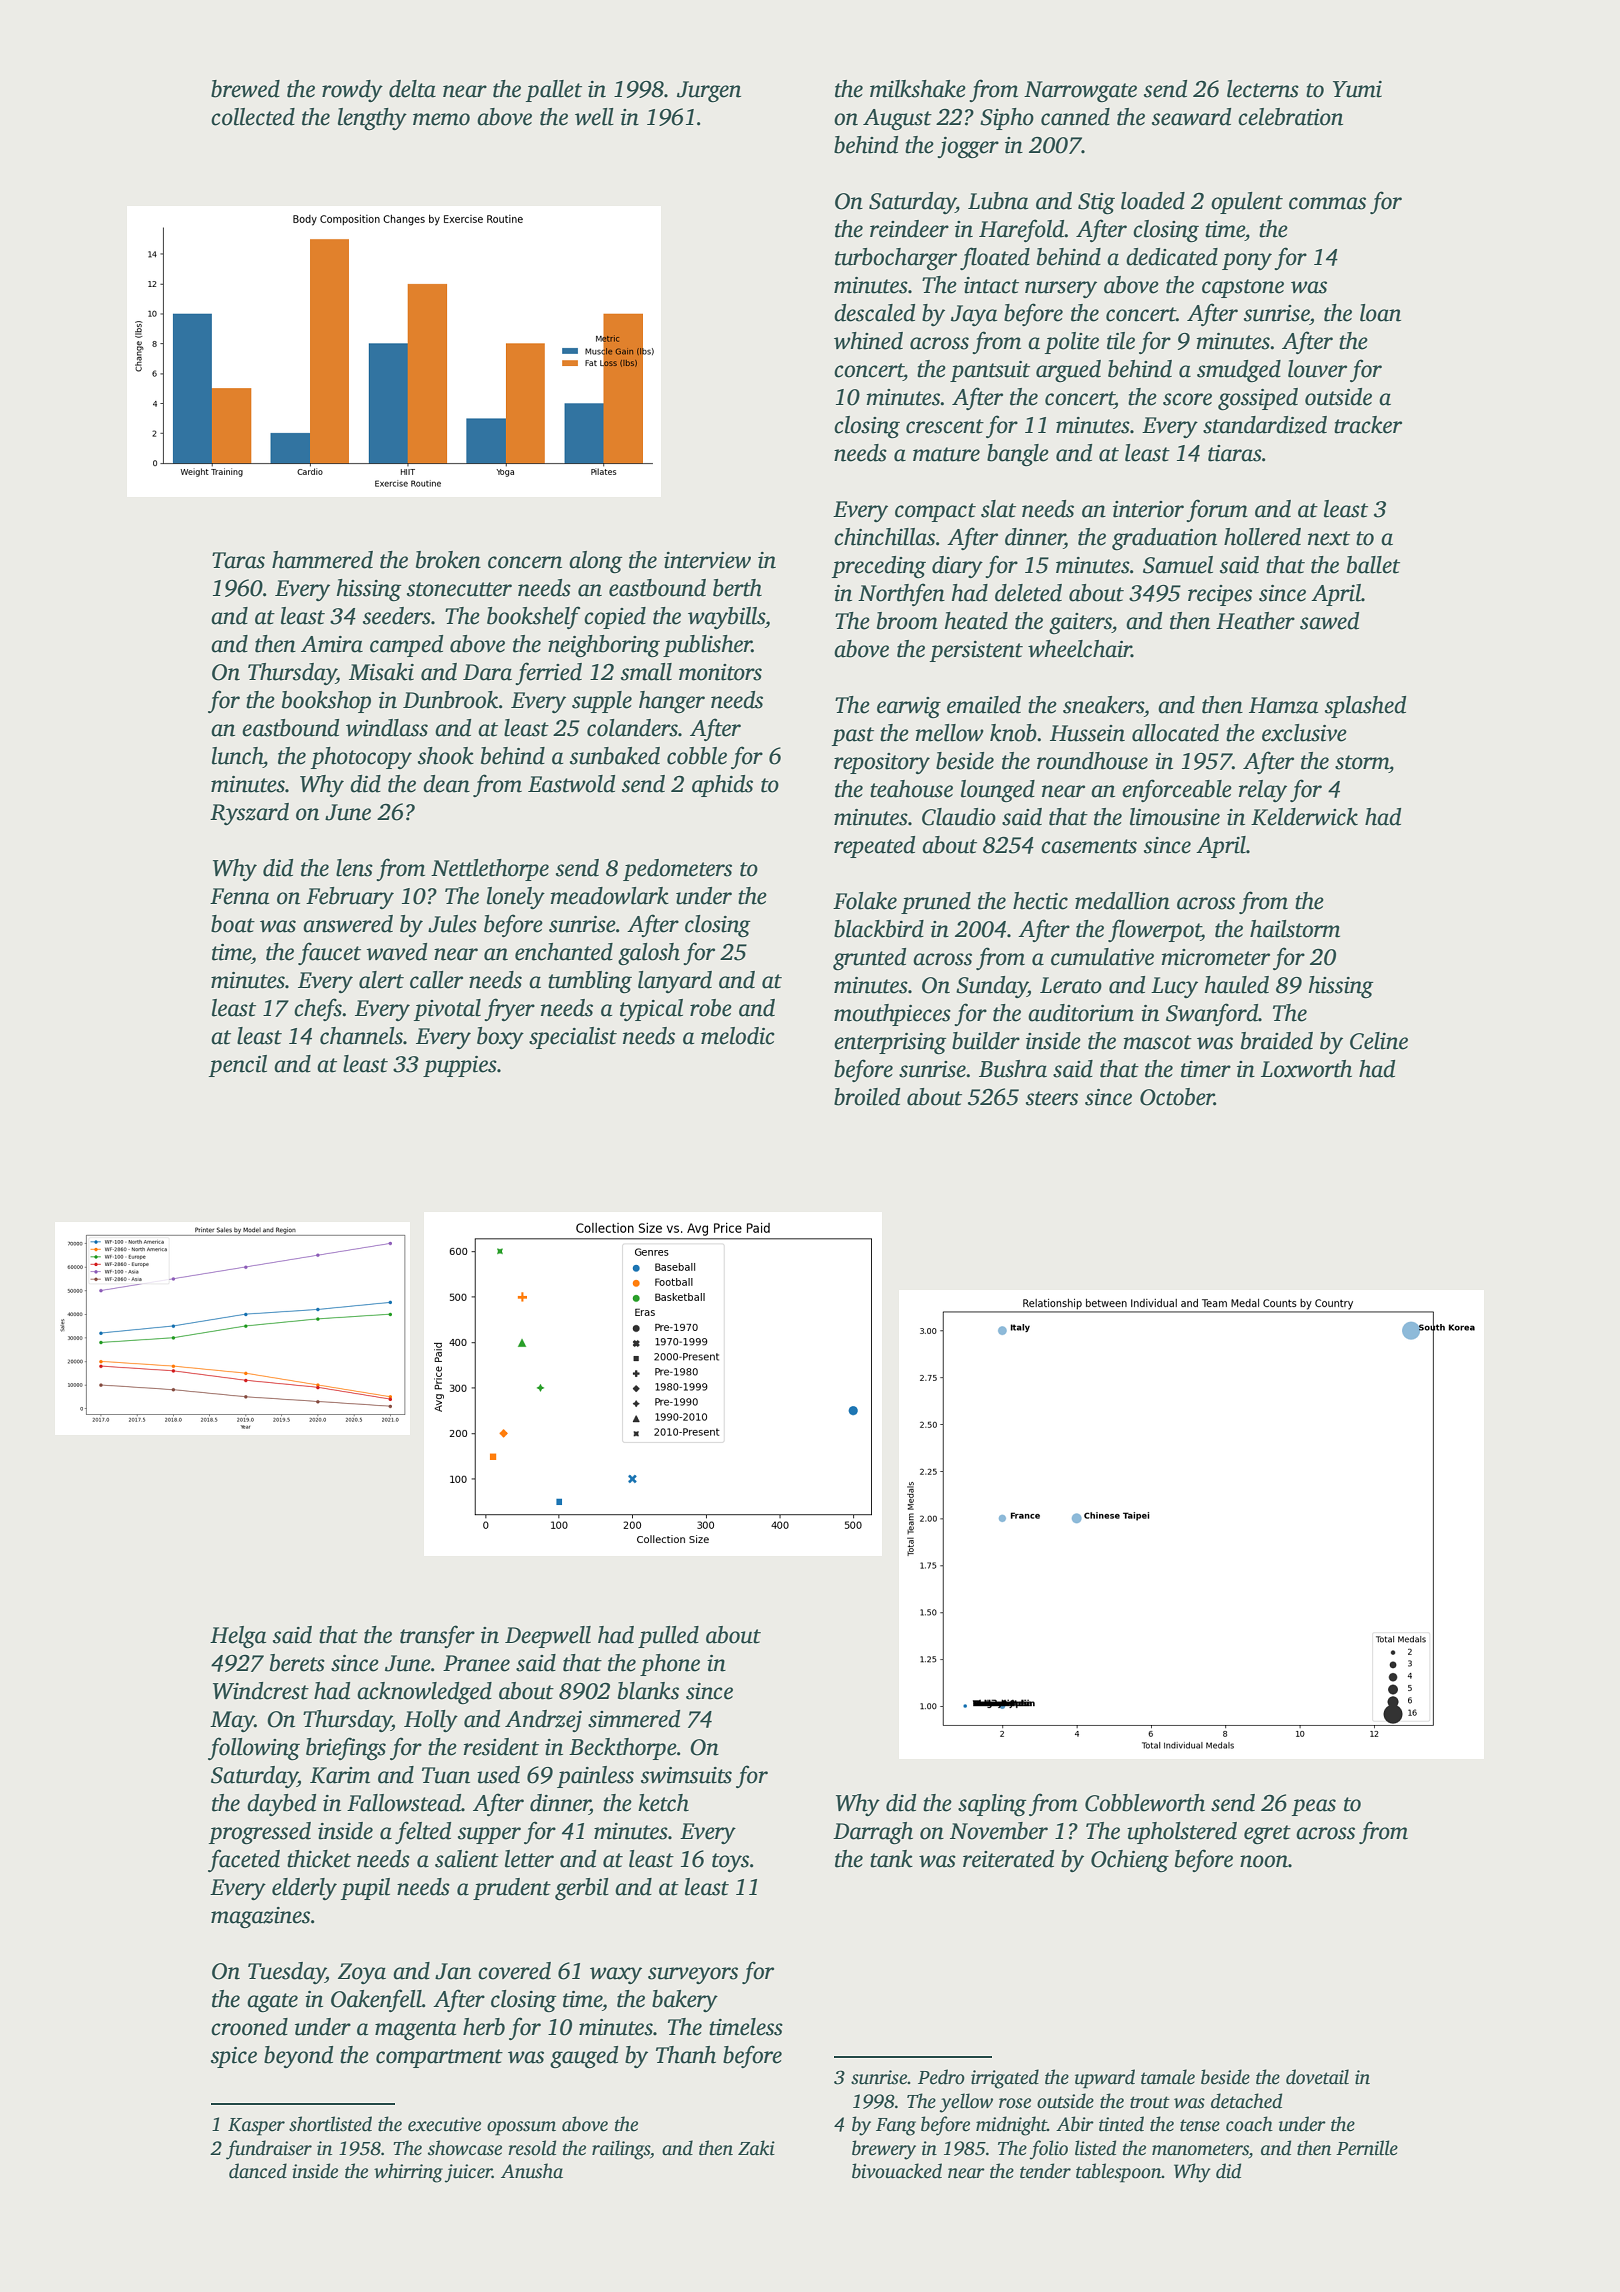 Image resolution: width=1620 pixels, height=2292 pixels. Describe the element at coordinates (332, 644) in the screenshot. I see `Amira` at that location.
